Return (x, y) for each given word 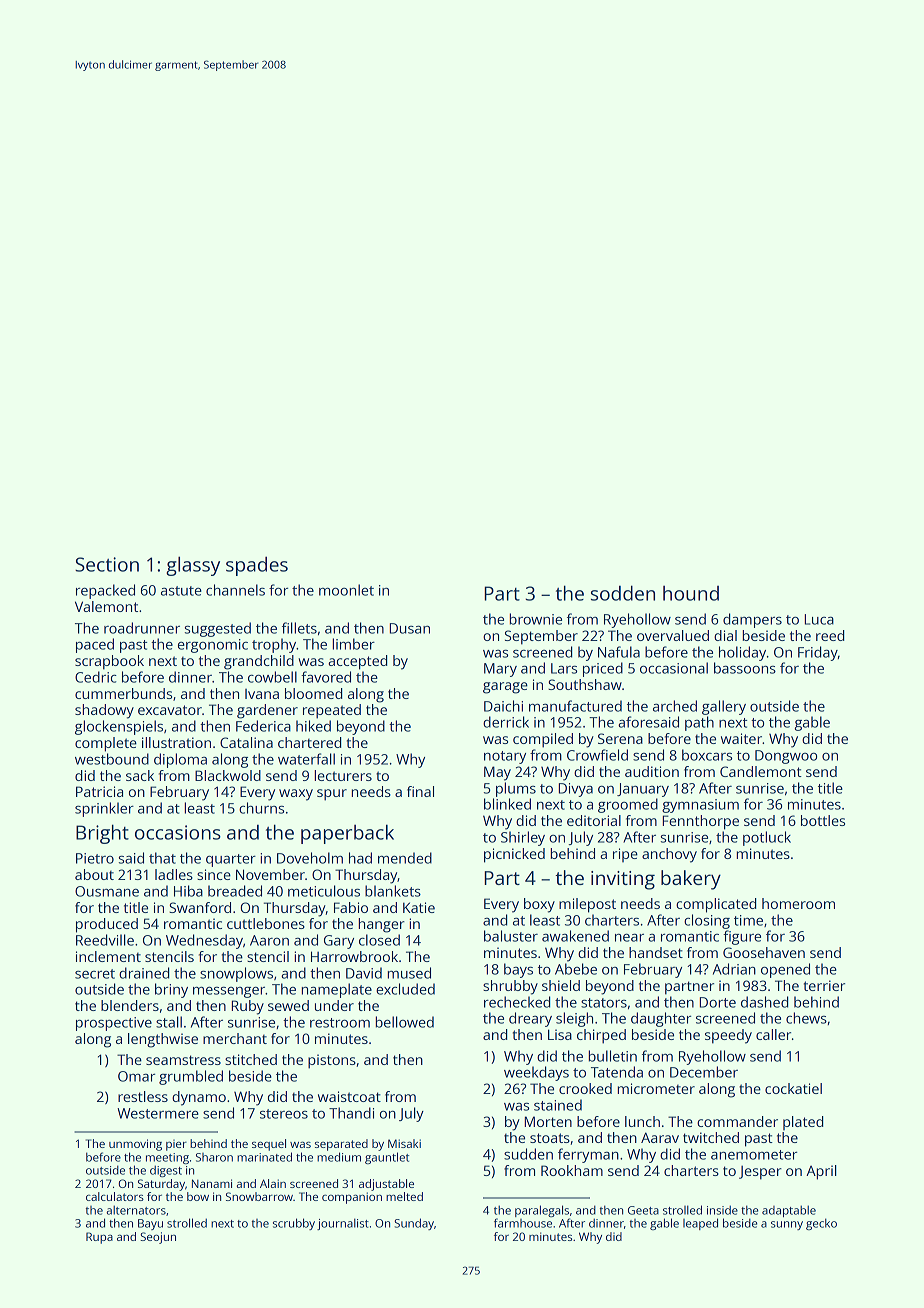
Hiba (188, 891)
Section (107, 564)
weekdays (536, 1073)
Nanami (212, 1183)
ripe (625, 855)
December (704, 1072)
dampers (752, 620)
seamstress (183, 1060)
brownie (535, 619)
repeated (332, 711)
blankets (393, 891)
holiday (742, 653)
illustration (176, 742)
